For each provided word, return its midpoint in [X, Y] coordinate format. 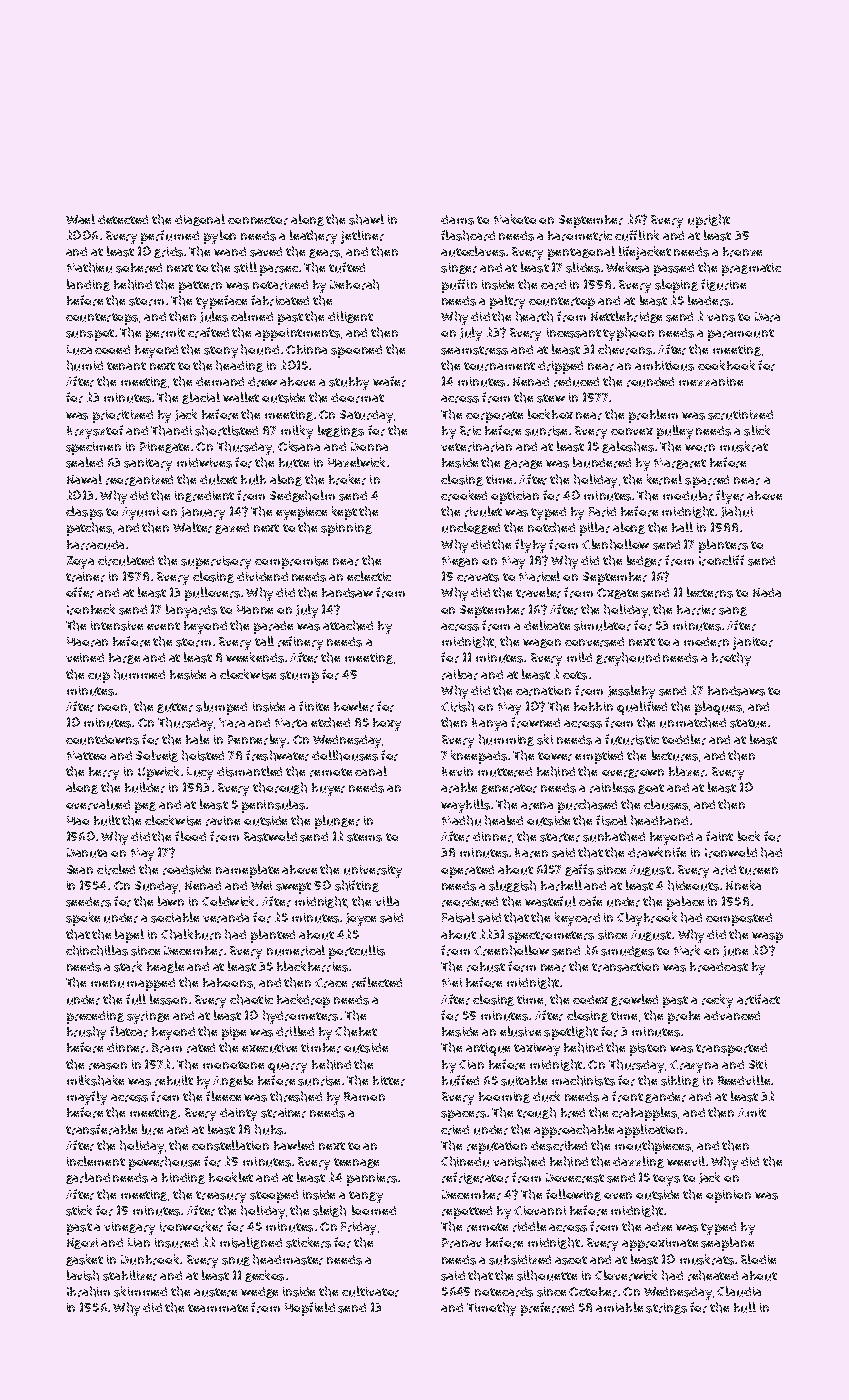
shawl [366, 219]
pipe [234, 1033]
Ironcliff [721, 560]
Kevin [457, 771]
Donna [369, 446]
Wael [80, 219]
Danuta [87, 853]
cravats [478, 577]
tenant [126, 366]
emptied [599, 757]
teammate [218, 1308]
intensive [117, 626]
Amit [752, 1112]
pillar [595, 529]
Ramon [364, 1096]
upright [709, 221]
